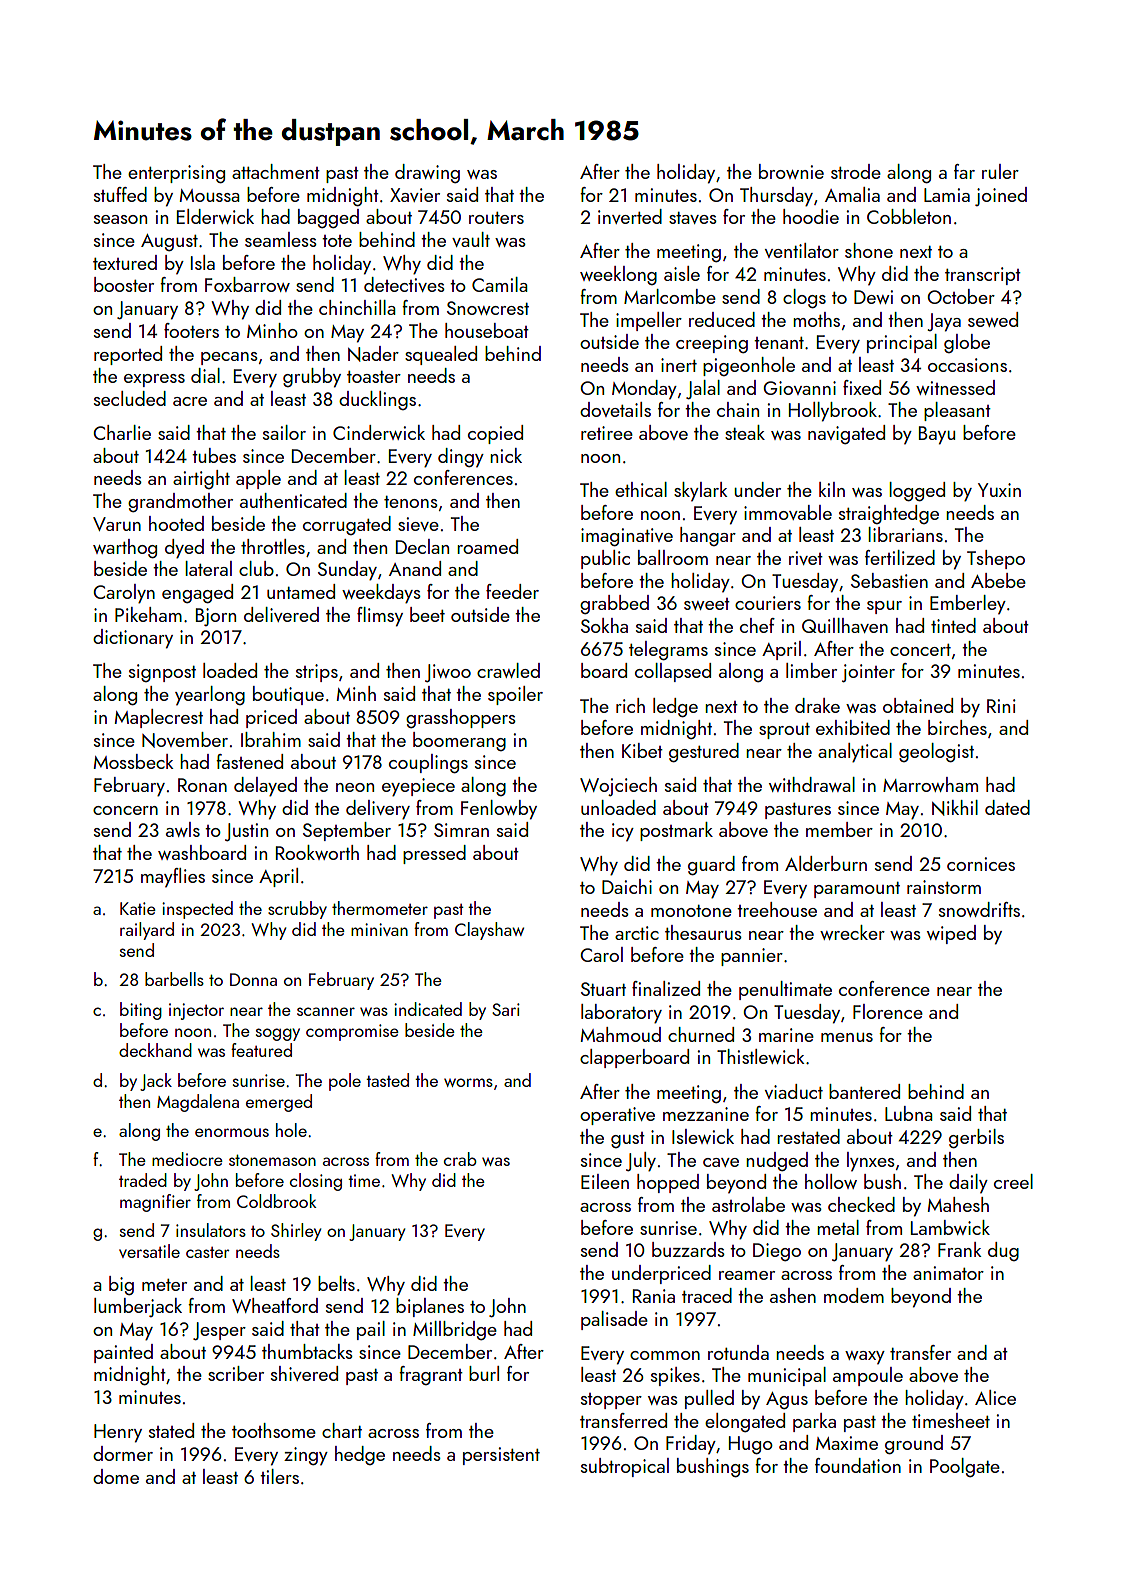 The image size is (1127, 1594). What do you see at coordinates (976, 1138) in the document?
I see `gerbils` at bounding box center [976, 1138].
